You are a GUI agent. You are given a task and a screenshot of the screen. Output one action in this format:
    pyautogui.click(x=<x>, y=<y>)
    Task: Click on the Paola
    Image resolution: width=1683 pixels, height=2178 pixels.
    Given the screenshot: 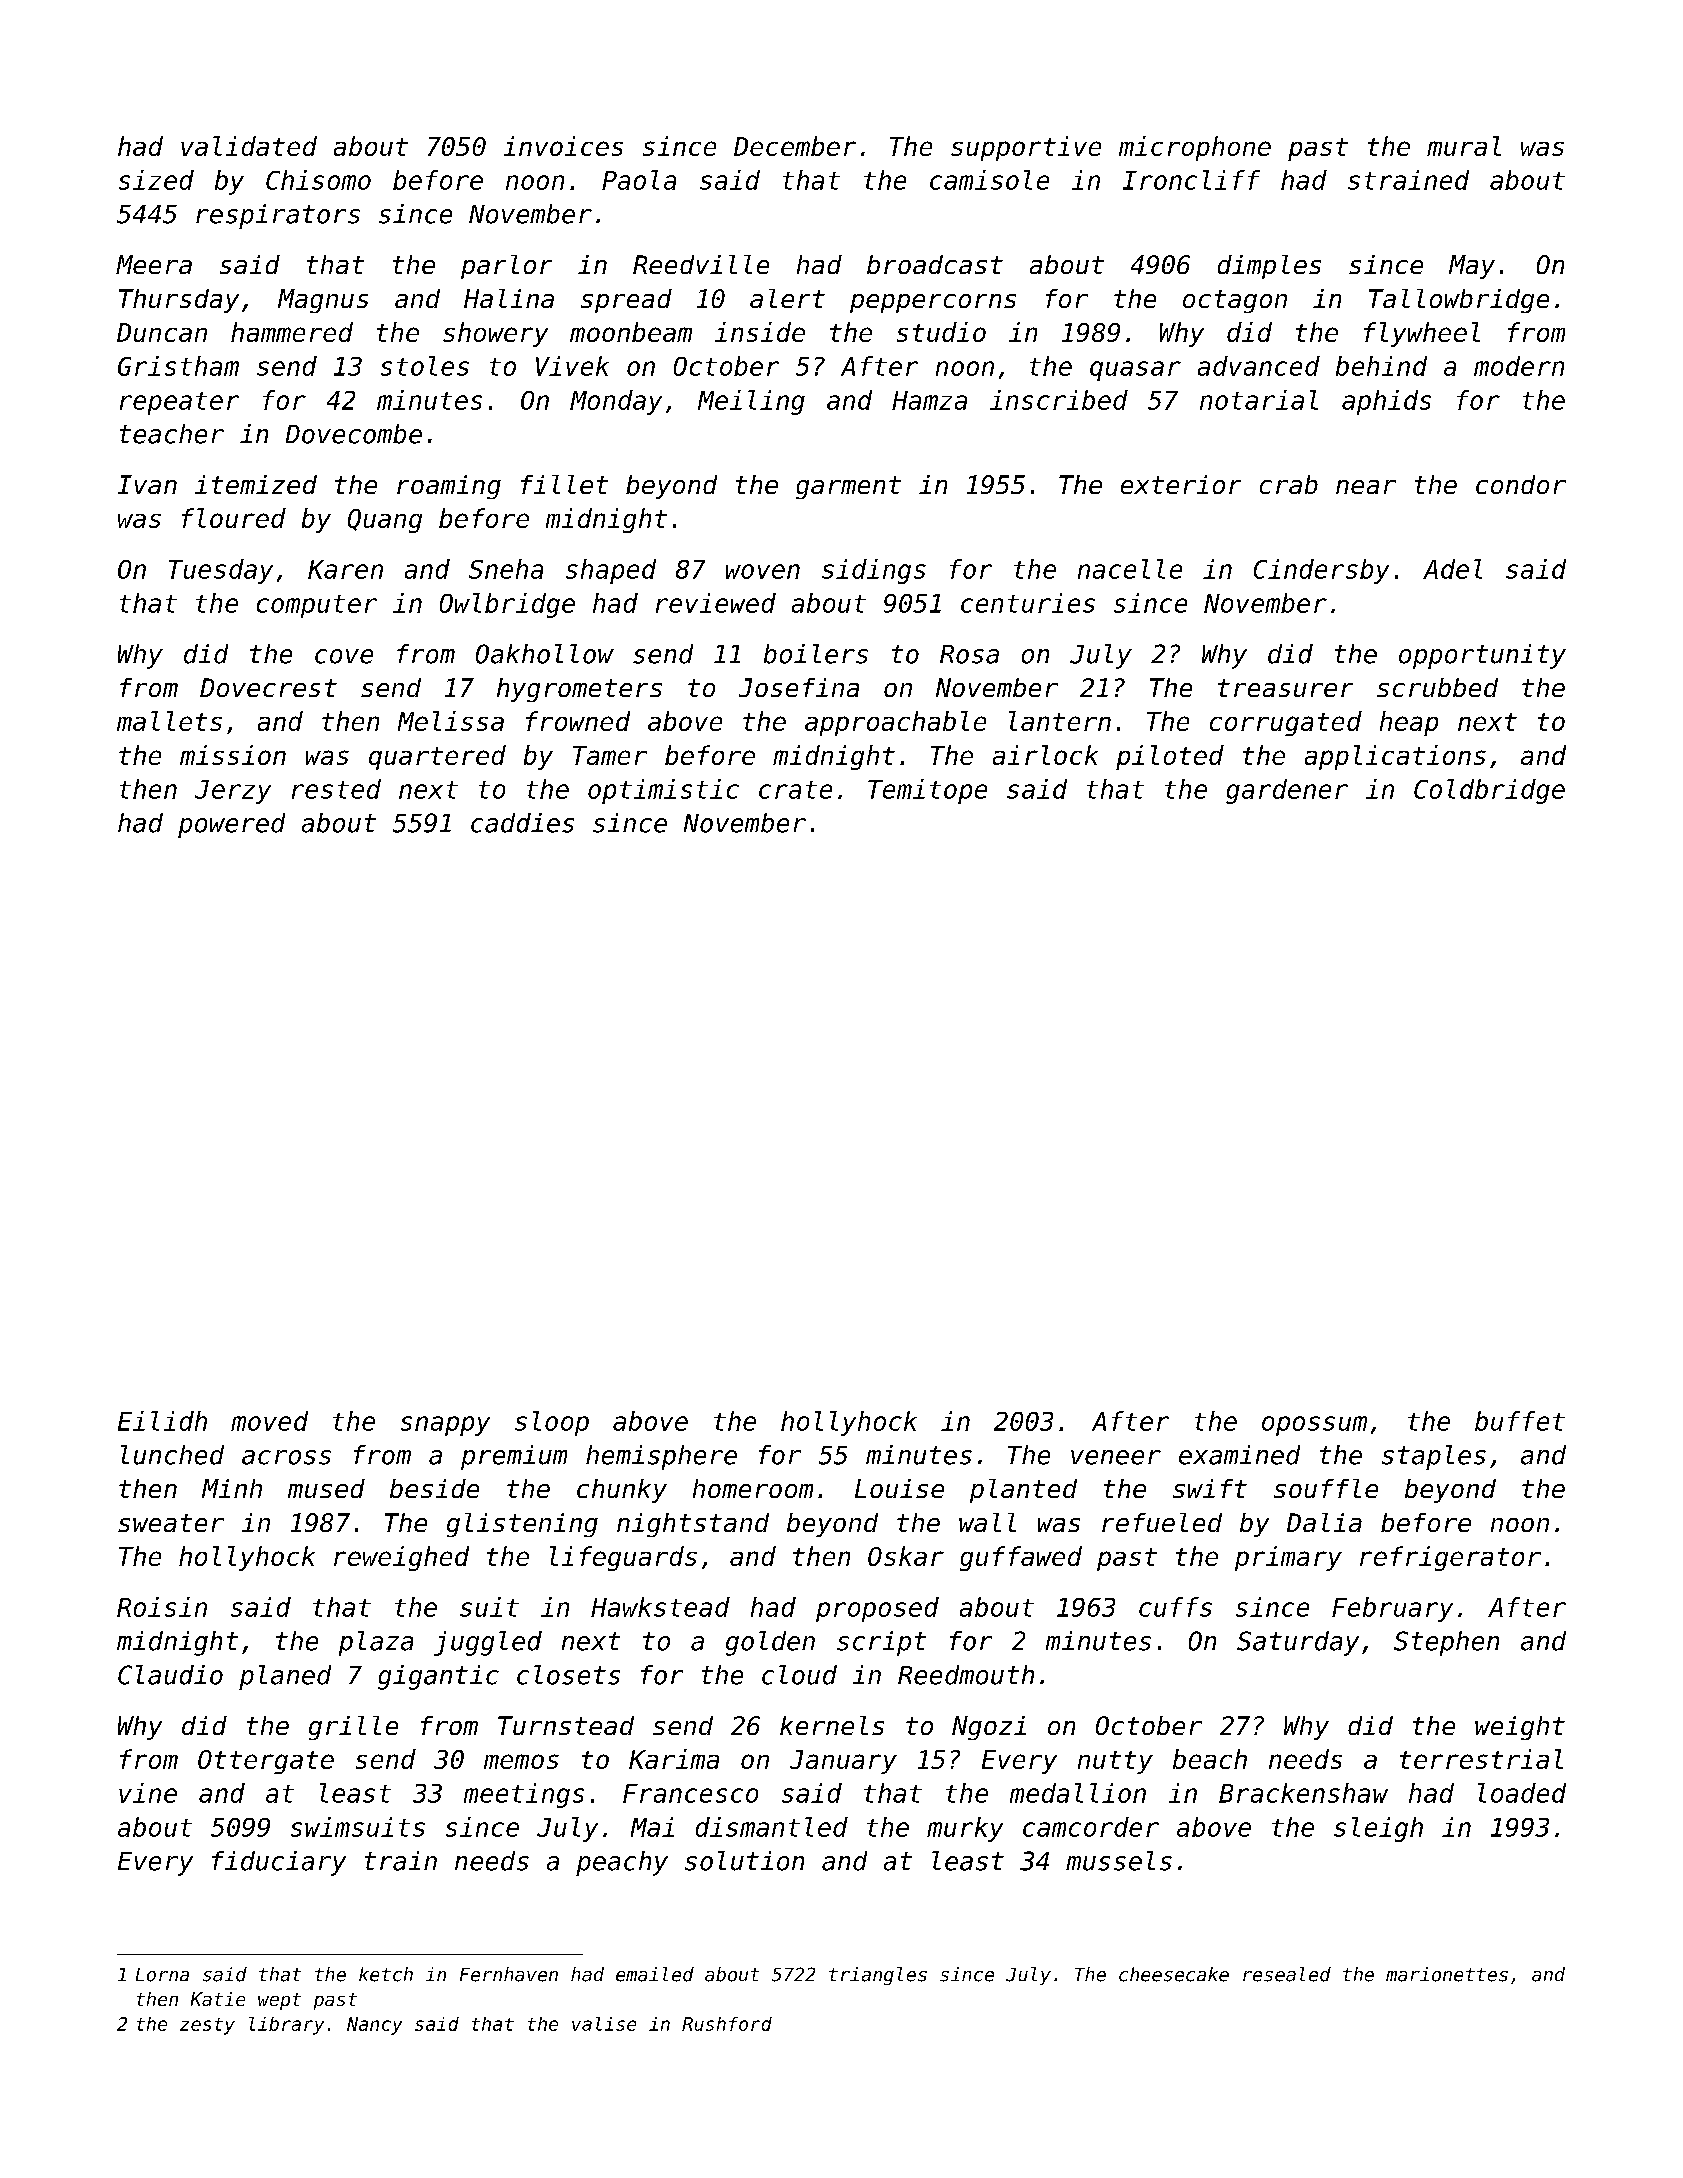 What is the action you would take?
    pyautogui.click(x=639, y=180)
